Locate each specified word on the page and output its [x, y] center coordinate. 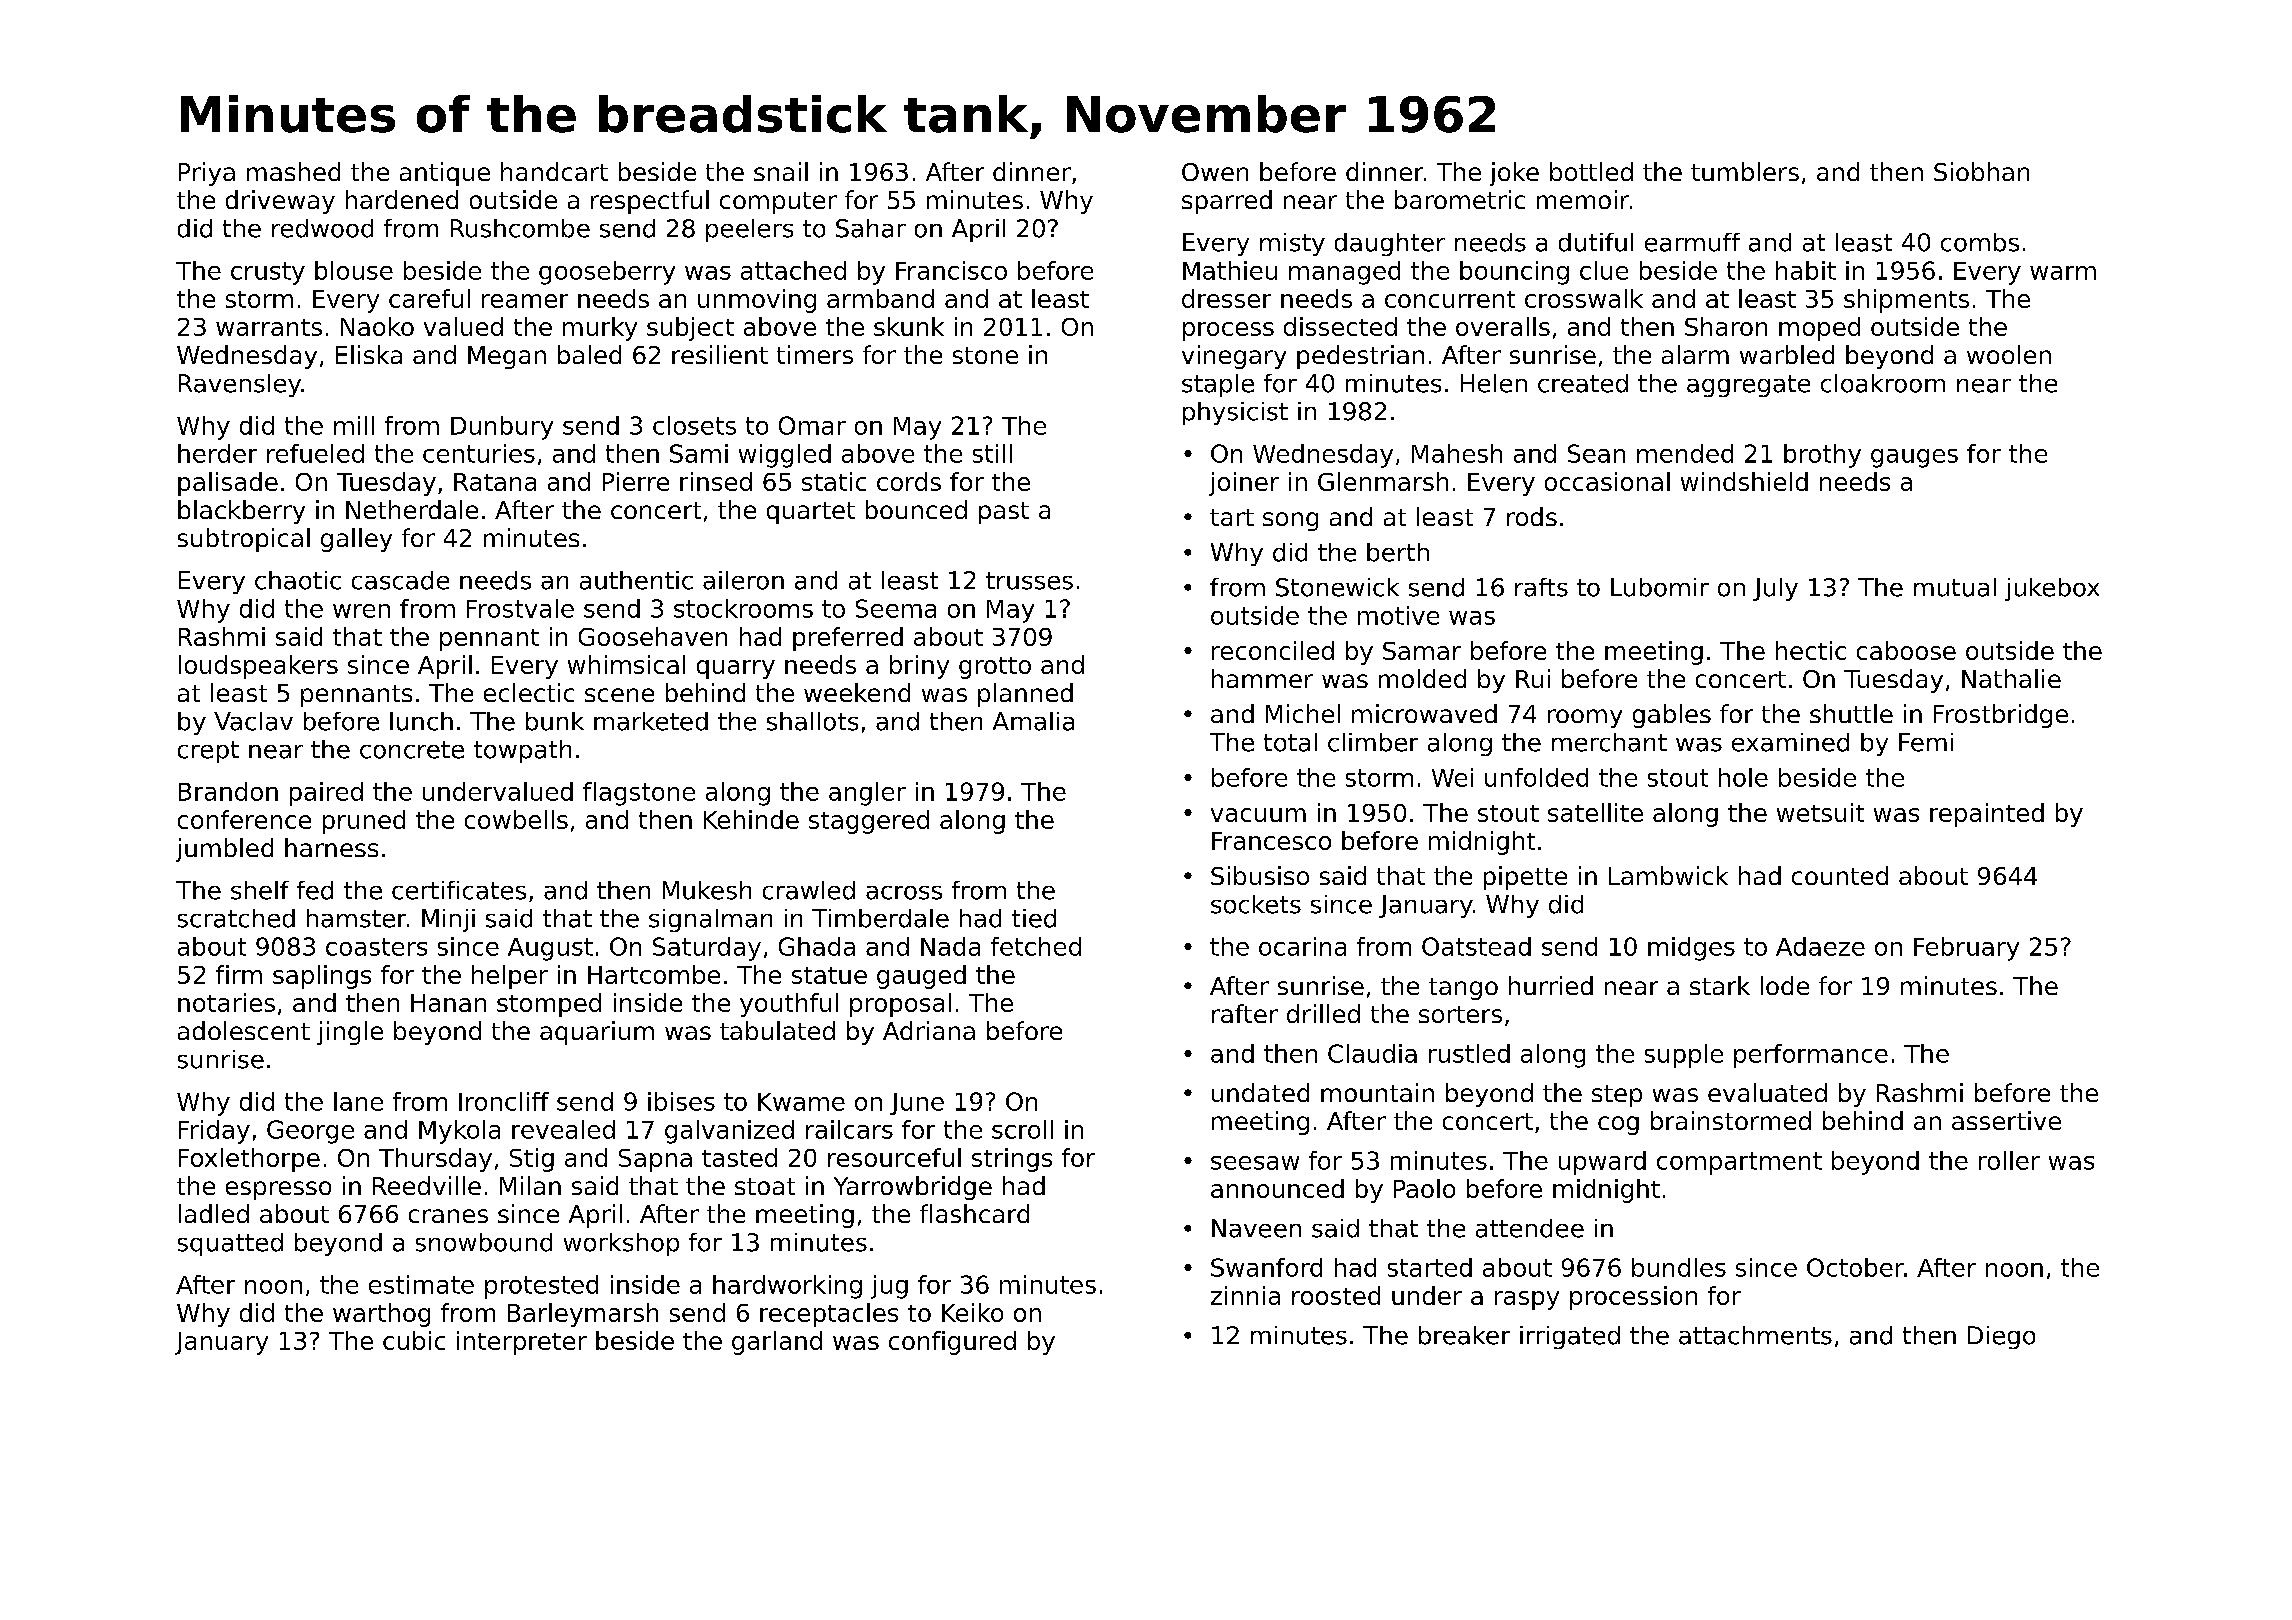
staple [1218, 385]
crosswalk [1584, 298]
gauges [1914, 458]
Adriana [929, 1030]
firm [239, 974]
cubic [414, 1340]
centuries [479, 453]
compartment [1739, 1163]
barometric [1460, 199]
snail [781, 171]
